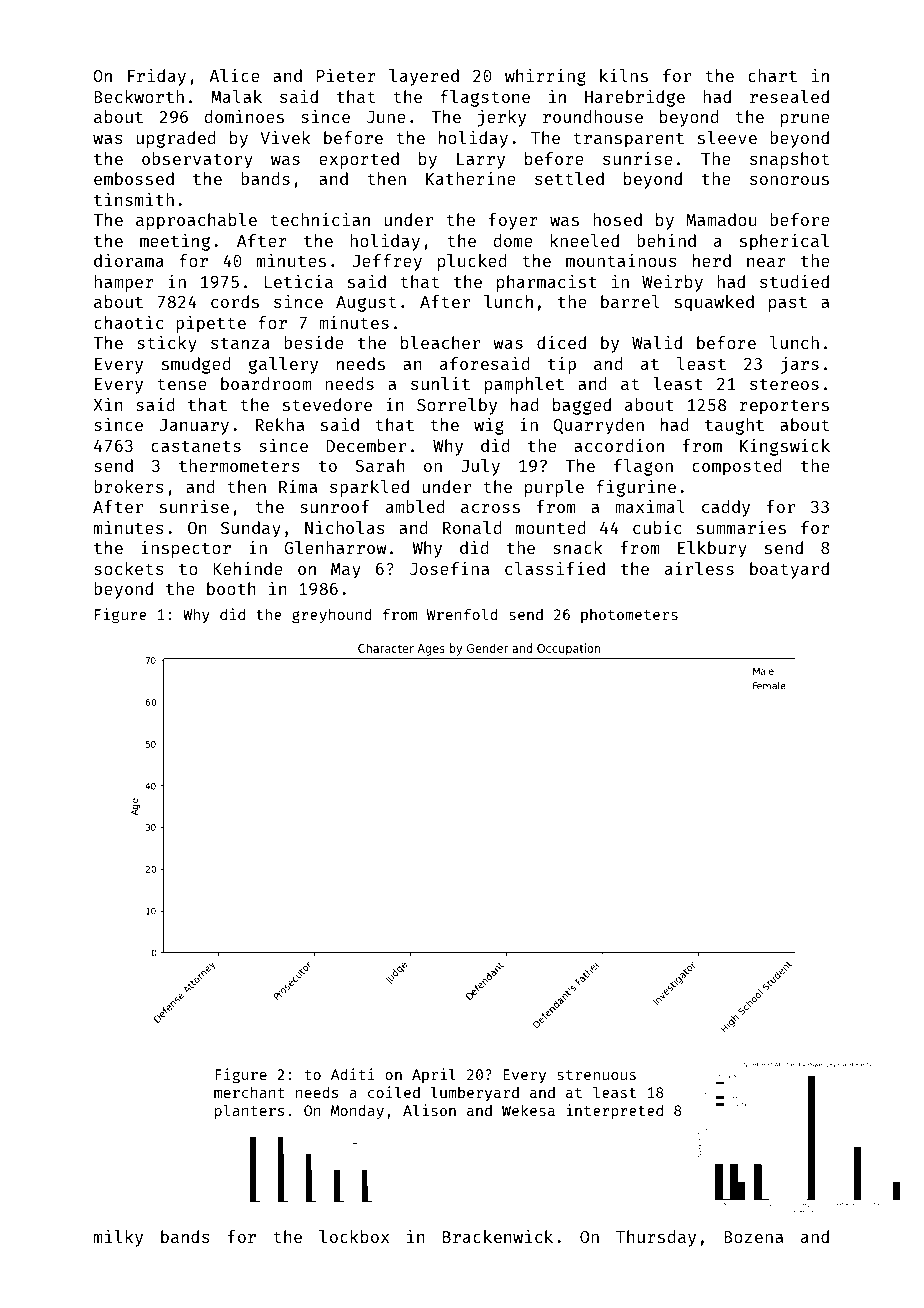 This document has width=924, height=1308. I want to click on Quarryden, so click(598, 426).
